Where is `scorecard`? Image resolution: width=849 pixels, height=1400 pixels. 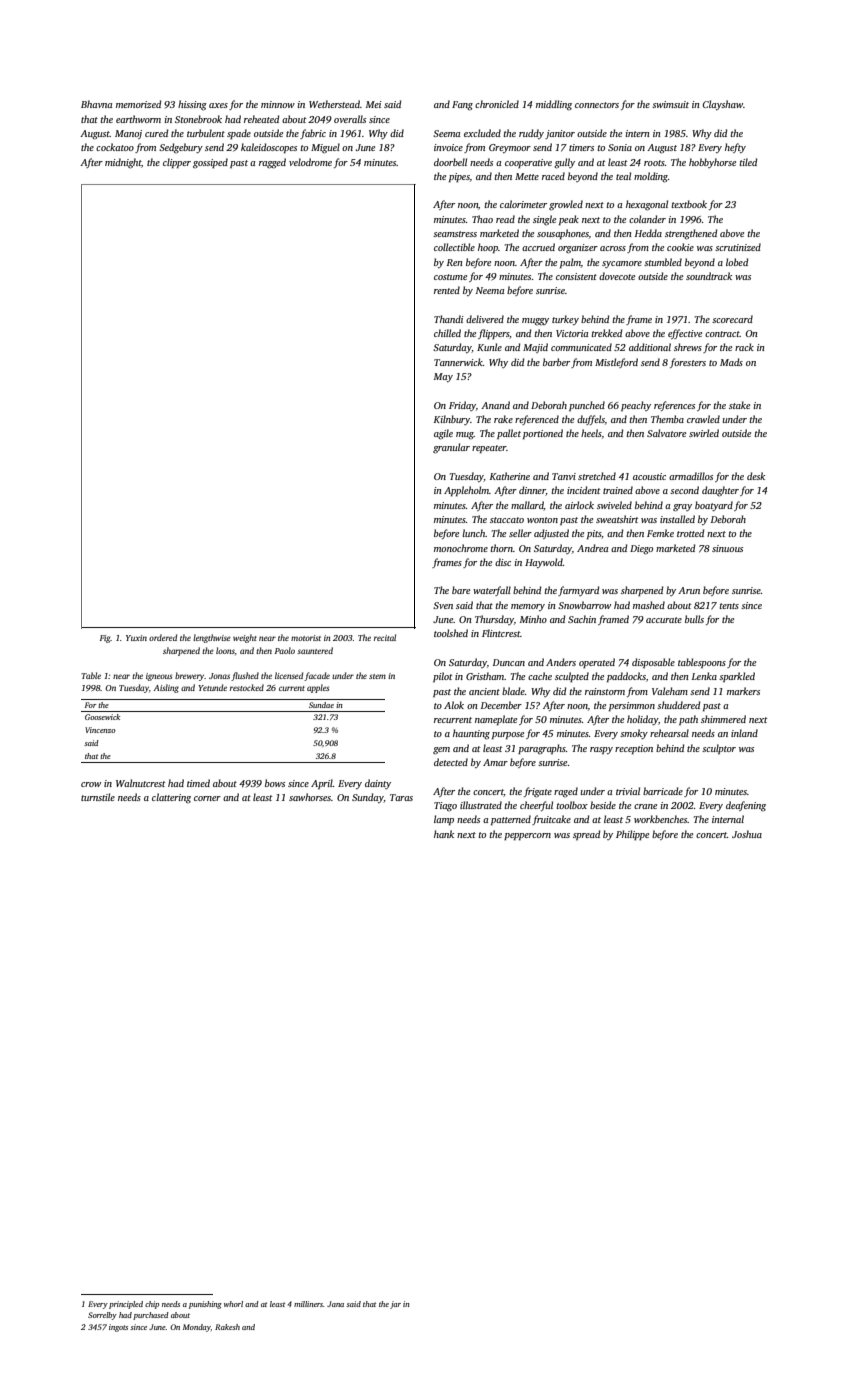 scorecard is located at coordinates (732, 319).
